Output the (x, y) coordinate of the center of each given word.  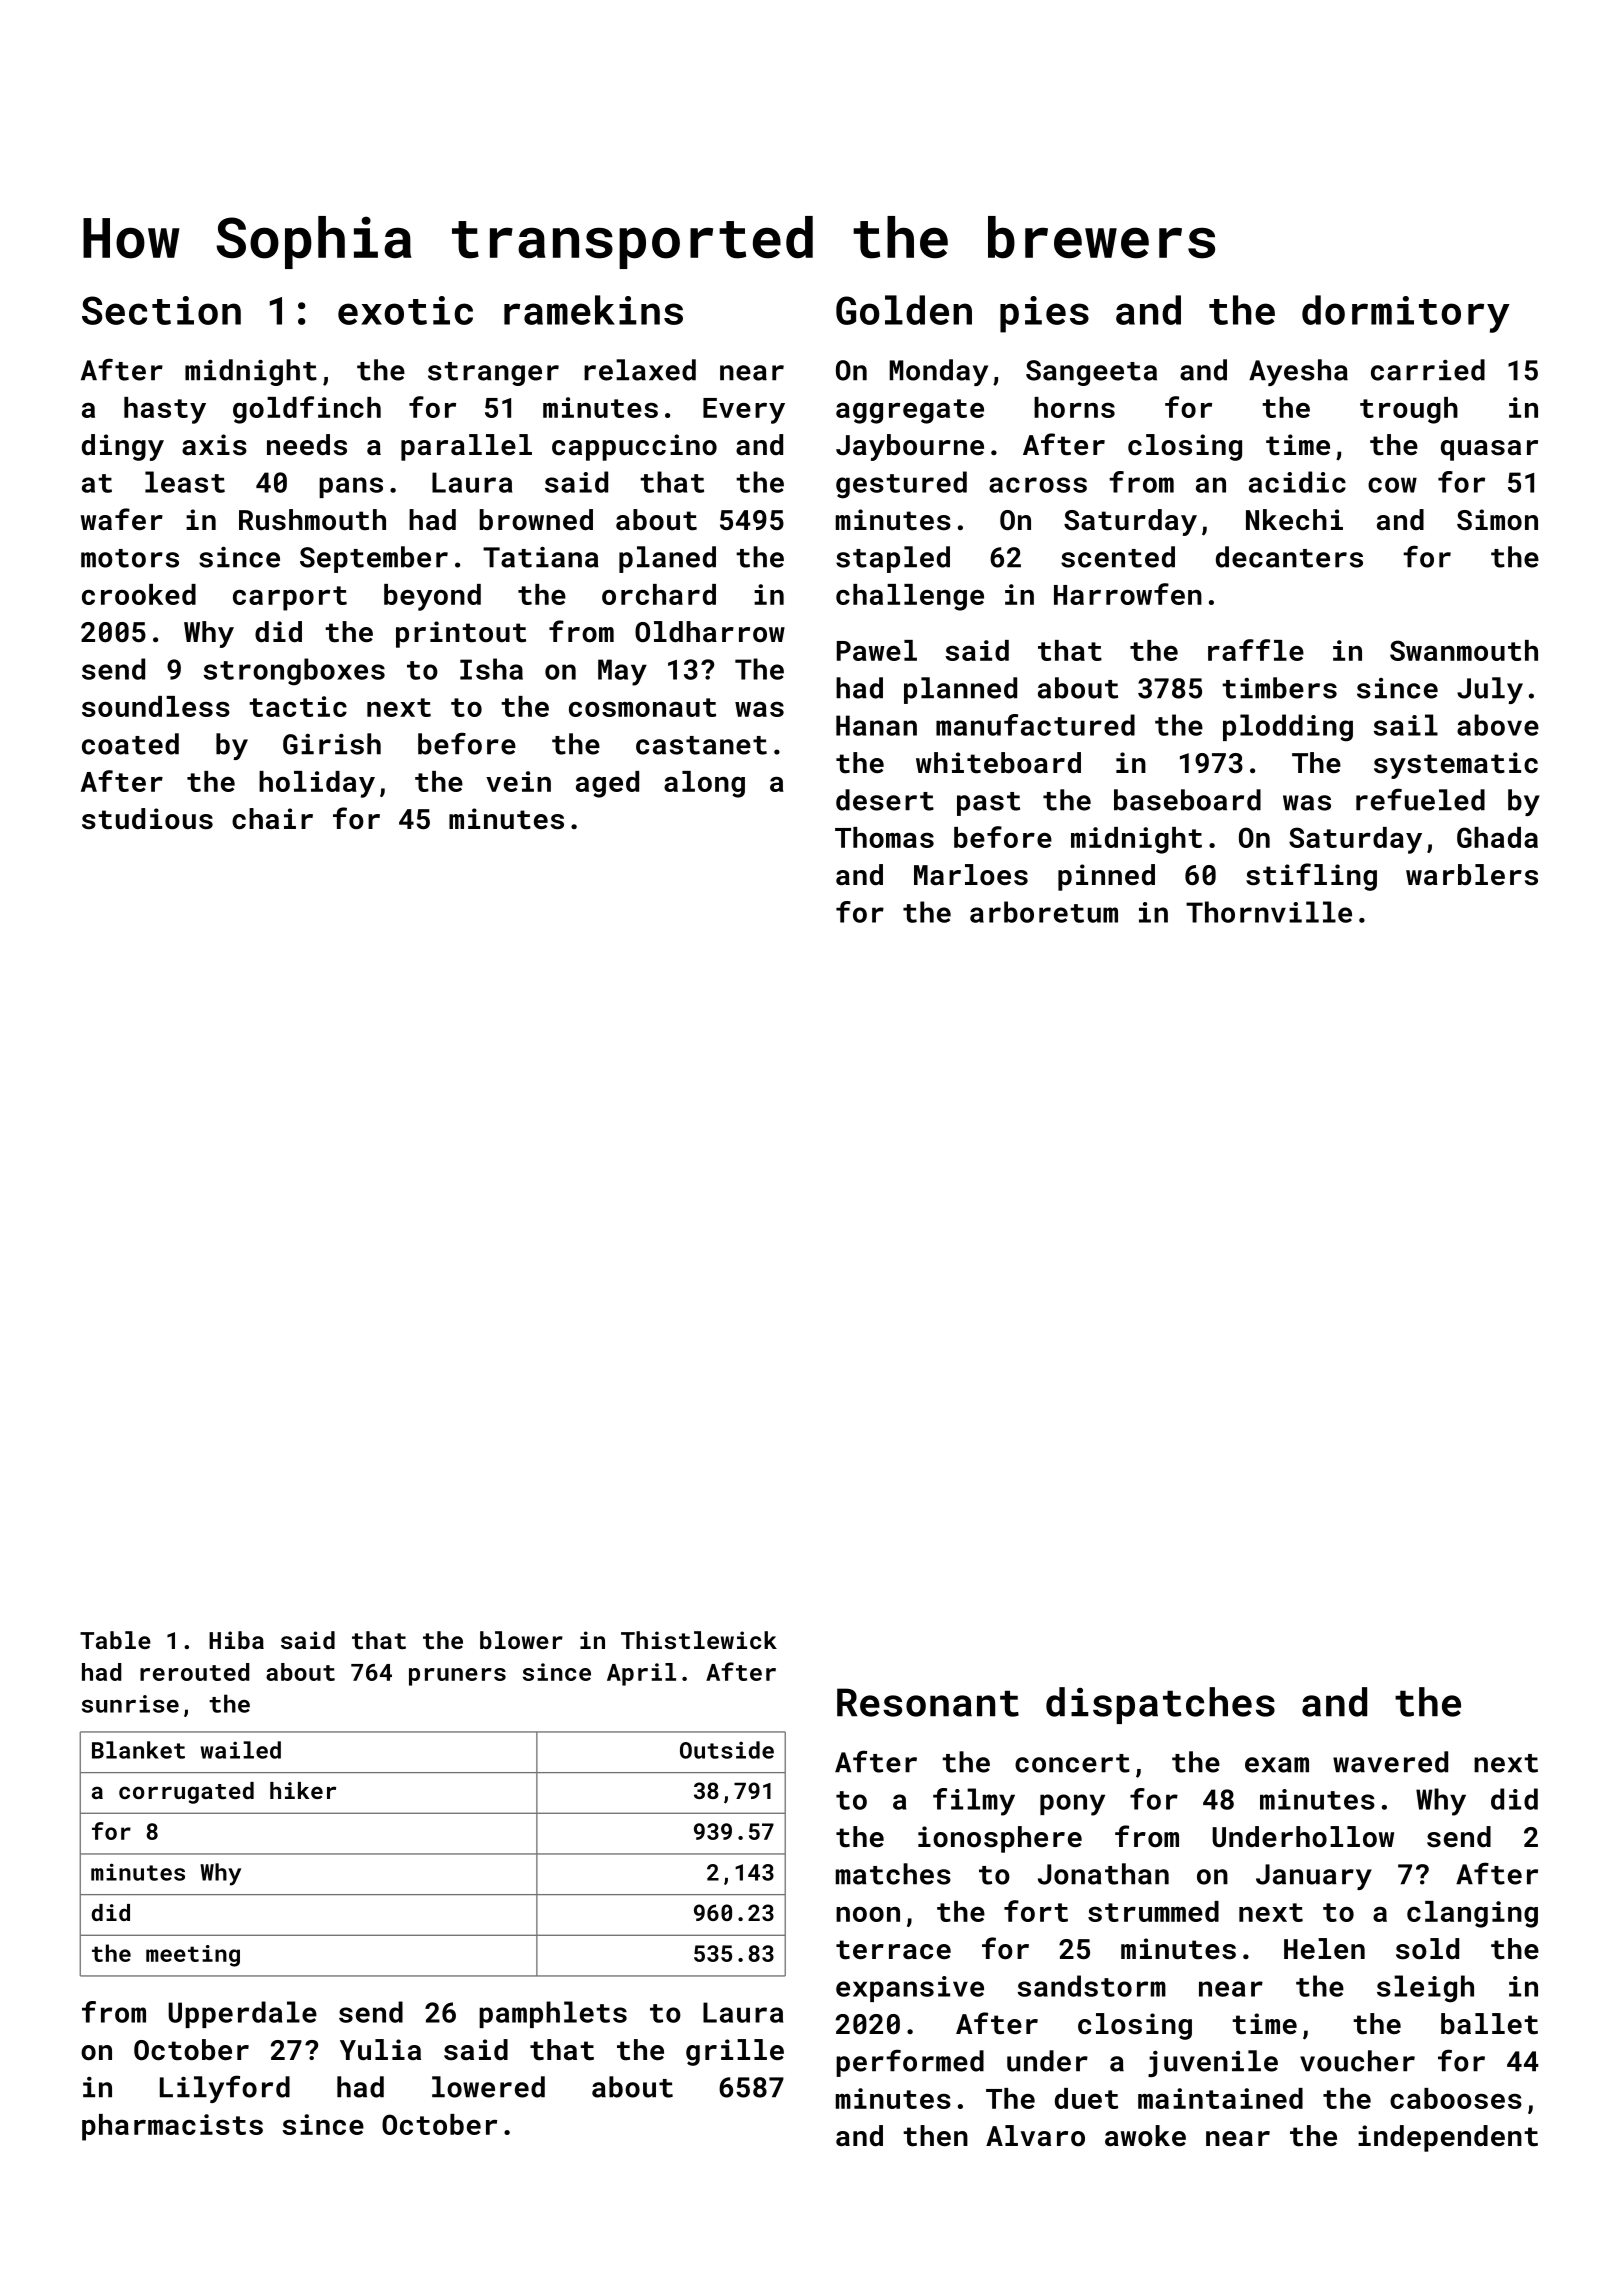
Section (161, 310)
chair (272, 819)
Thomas (884, 837)
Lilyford (225, 2089)
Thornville (1269, 912)
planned (960, 690)
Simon (1497, 520)
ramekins (593, 310)
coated (130, 744)
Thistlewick (699, 1640)
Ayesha (1298, 372)
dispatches (1160, 1705)
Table (115, 1640)
